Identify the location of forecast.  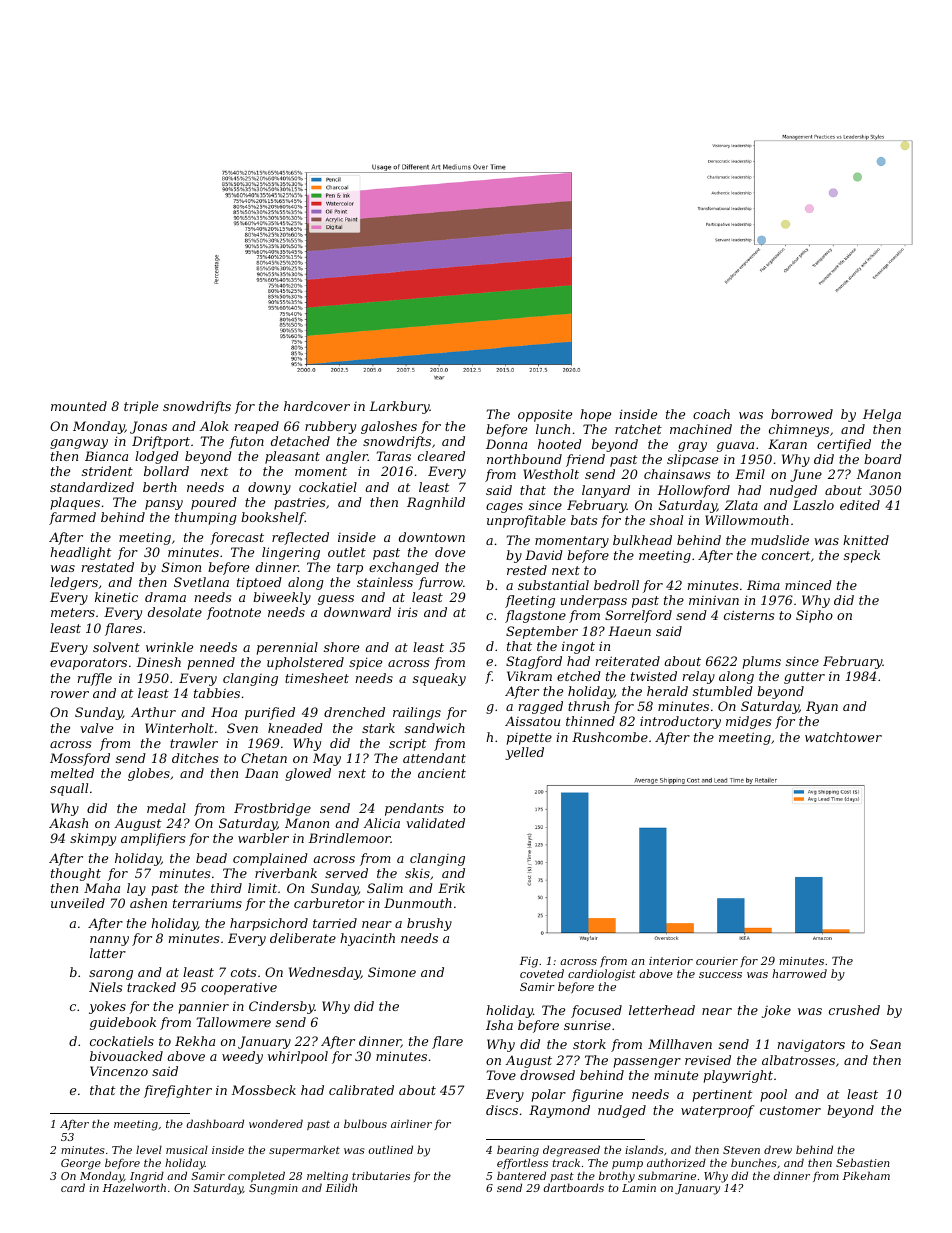
(237, 538).
